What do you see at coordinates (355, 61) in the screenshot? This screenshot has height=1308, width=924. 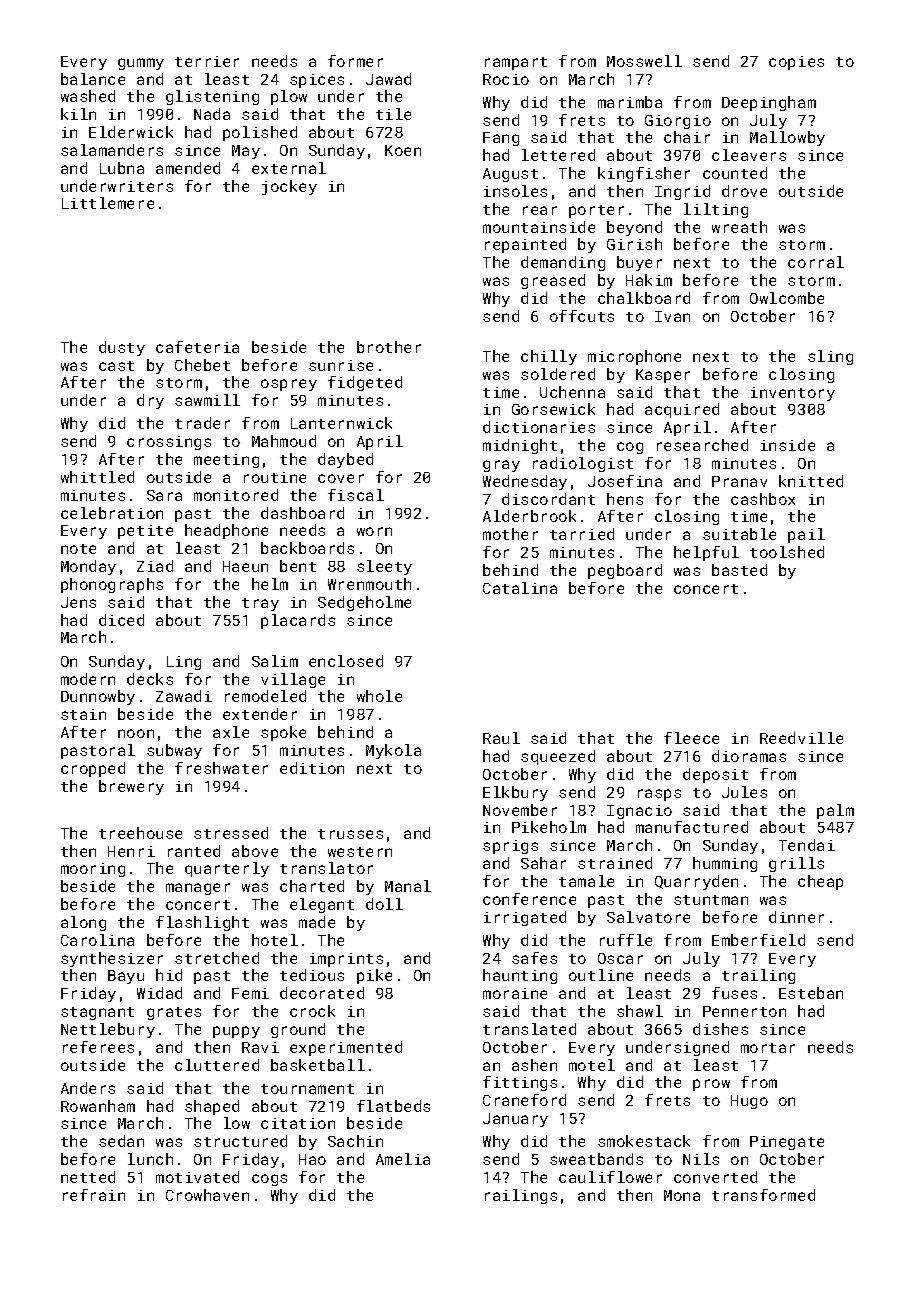 I see `former` at bounding box center [355, 61].
